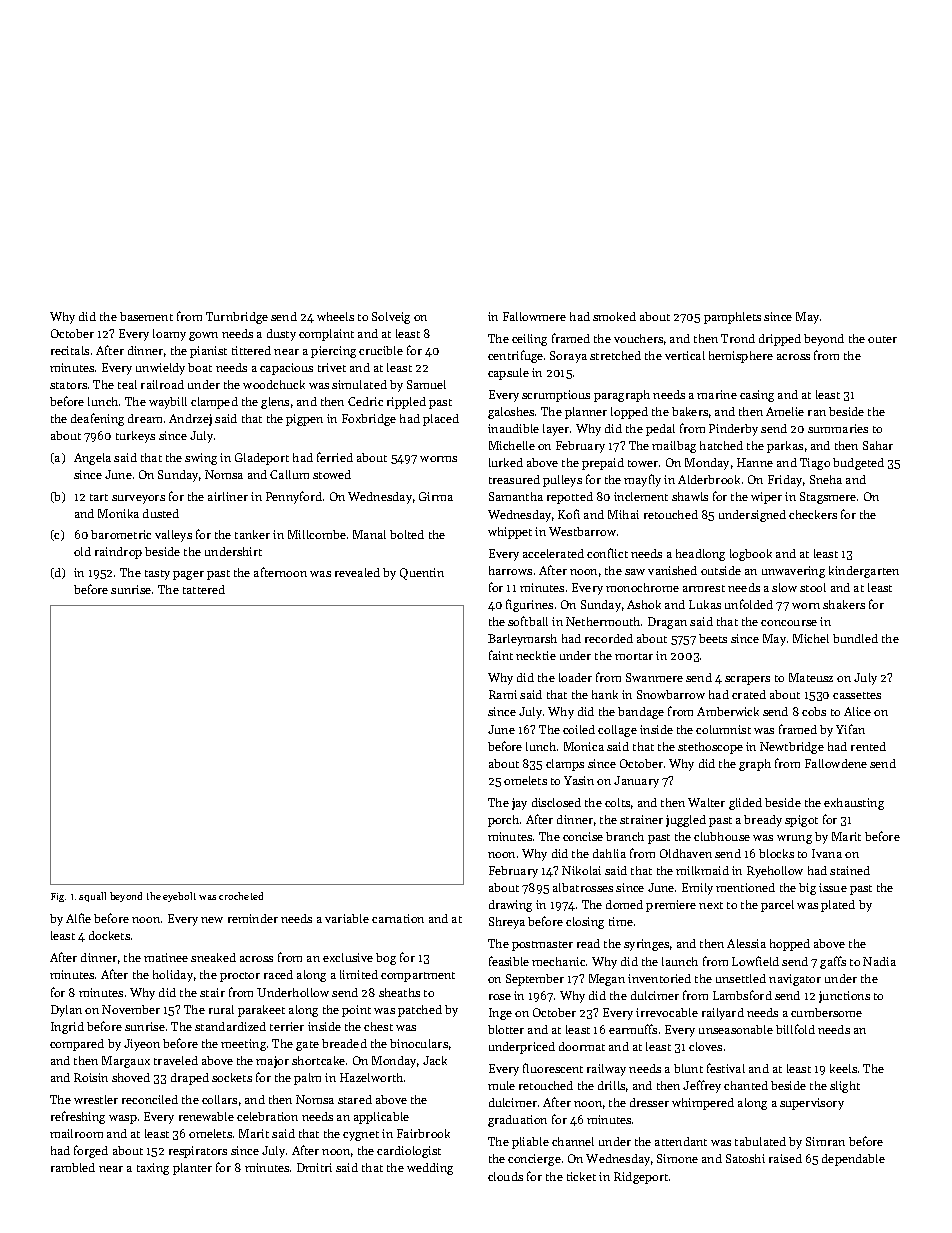 The height and width of the page is (1233, 952). Describe the element at coordinates (146, 316) in the page. I see `basement` at that location.
